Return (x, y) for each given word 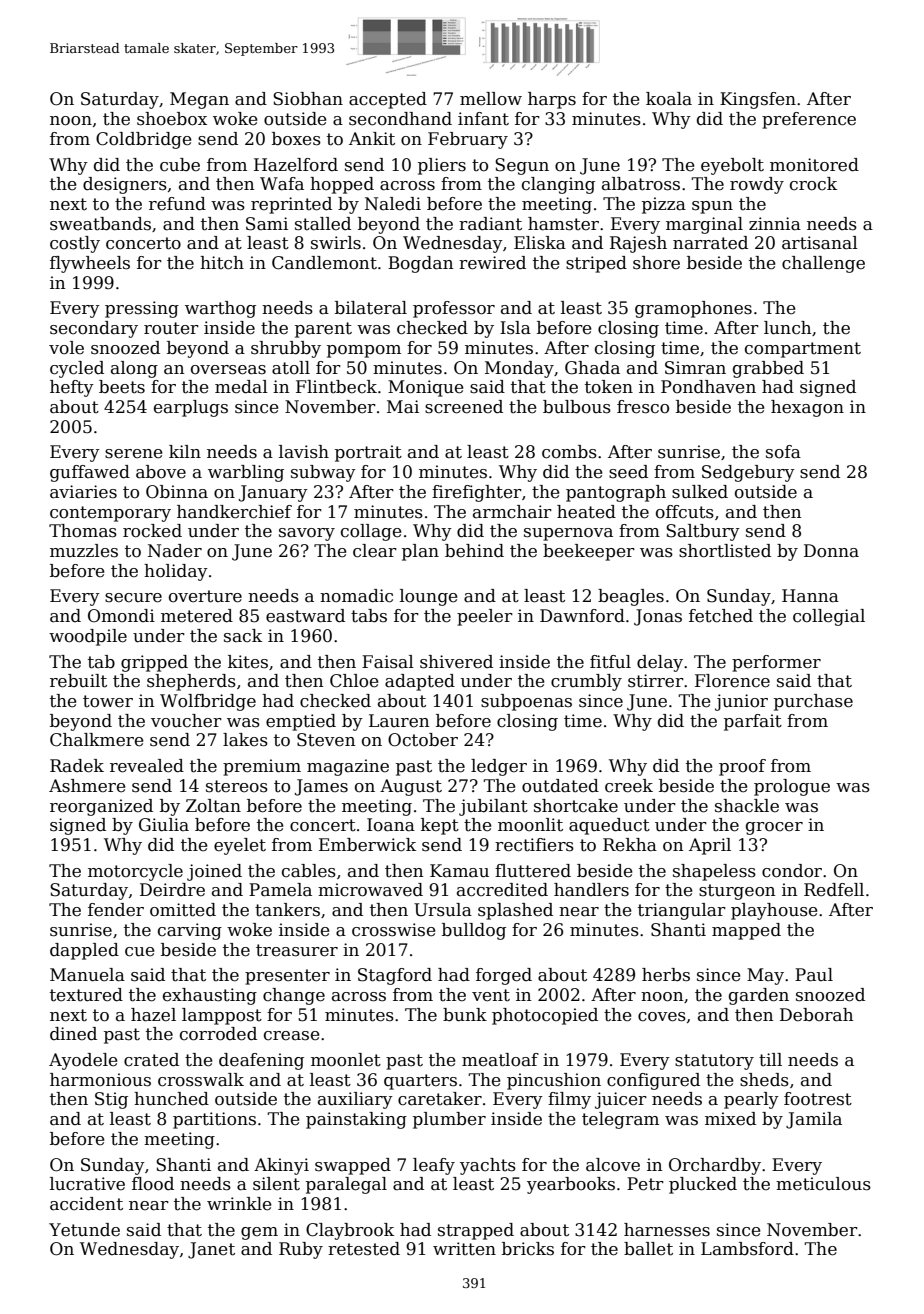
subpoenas (526, 702)
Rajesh (638, 244)
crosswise (394, 930)
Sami (267, 224)
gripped (154, 663)
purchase (813, 702)
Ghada (592, 368)
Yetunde (84, 1230)
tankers (287, 910)
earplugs (191, 408)
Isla (515, 328)
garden (759, 996)
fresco (643, 407)
